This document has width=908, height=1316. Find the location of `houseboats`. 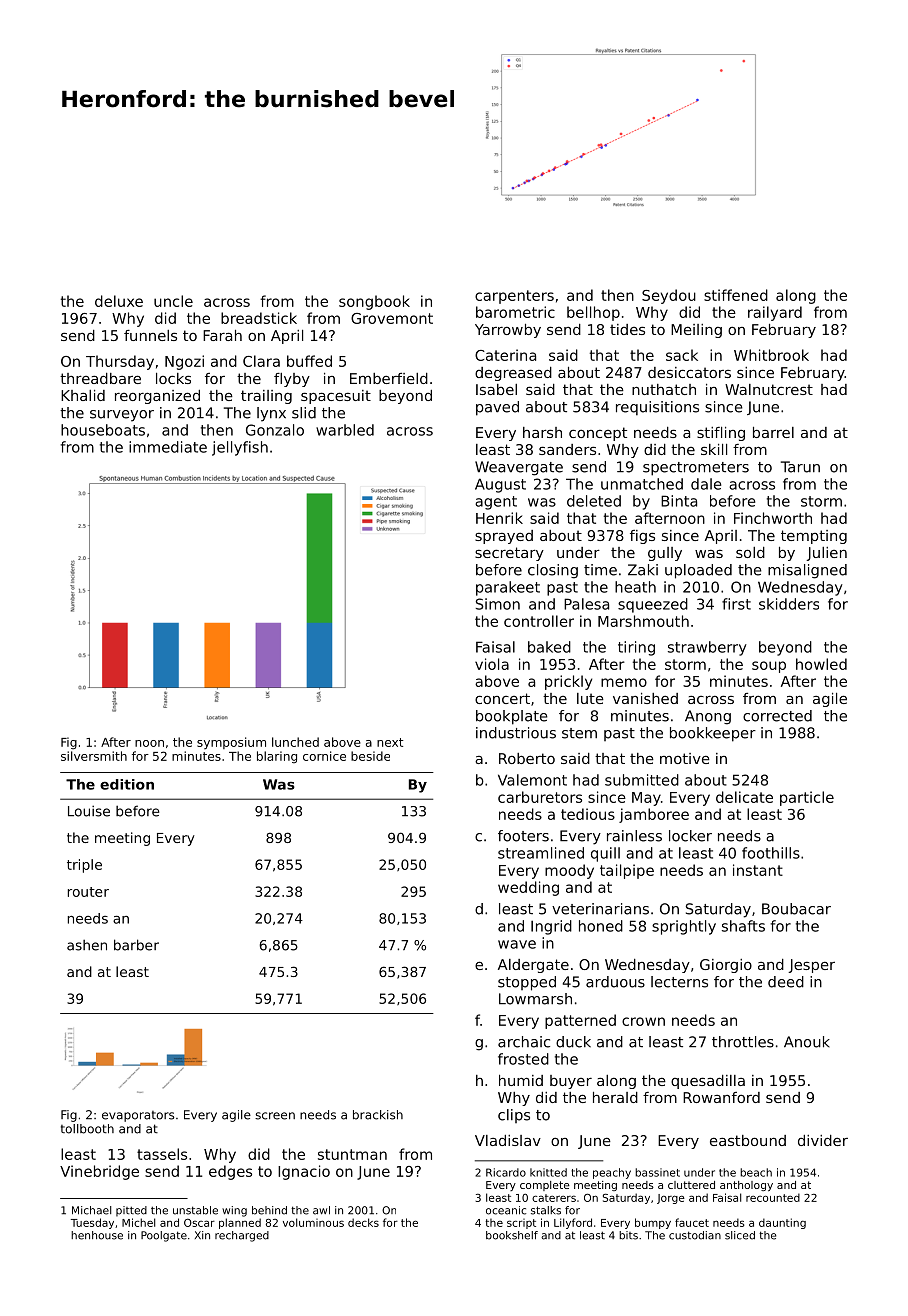

houseboats is located at coordinates (103, 430).
